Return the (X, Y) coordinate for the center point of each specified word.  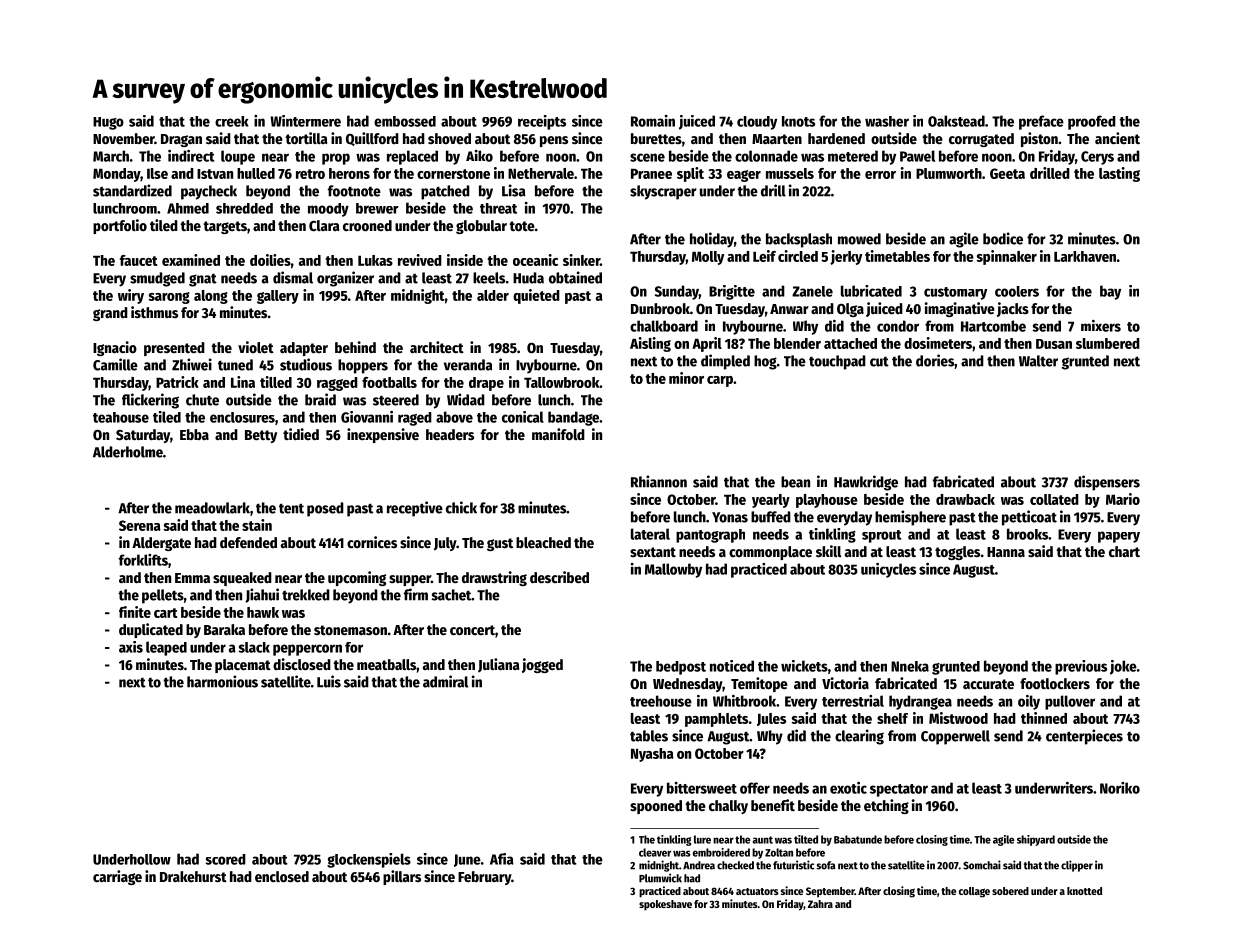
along (211, 297)
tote (522, 226)
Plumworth (949, 173)
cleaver (655, 852)
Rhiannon (659, 481)
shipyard (1036, 840)
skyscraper (663, 192)
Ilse (157, 173)
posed (325, 509)
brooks (1027, 534)
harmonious (222, 681)
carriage (117, 877)
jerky (846, 257)
